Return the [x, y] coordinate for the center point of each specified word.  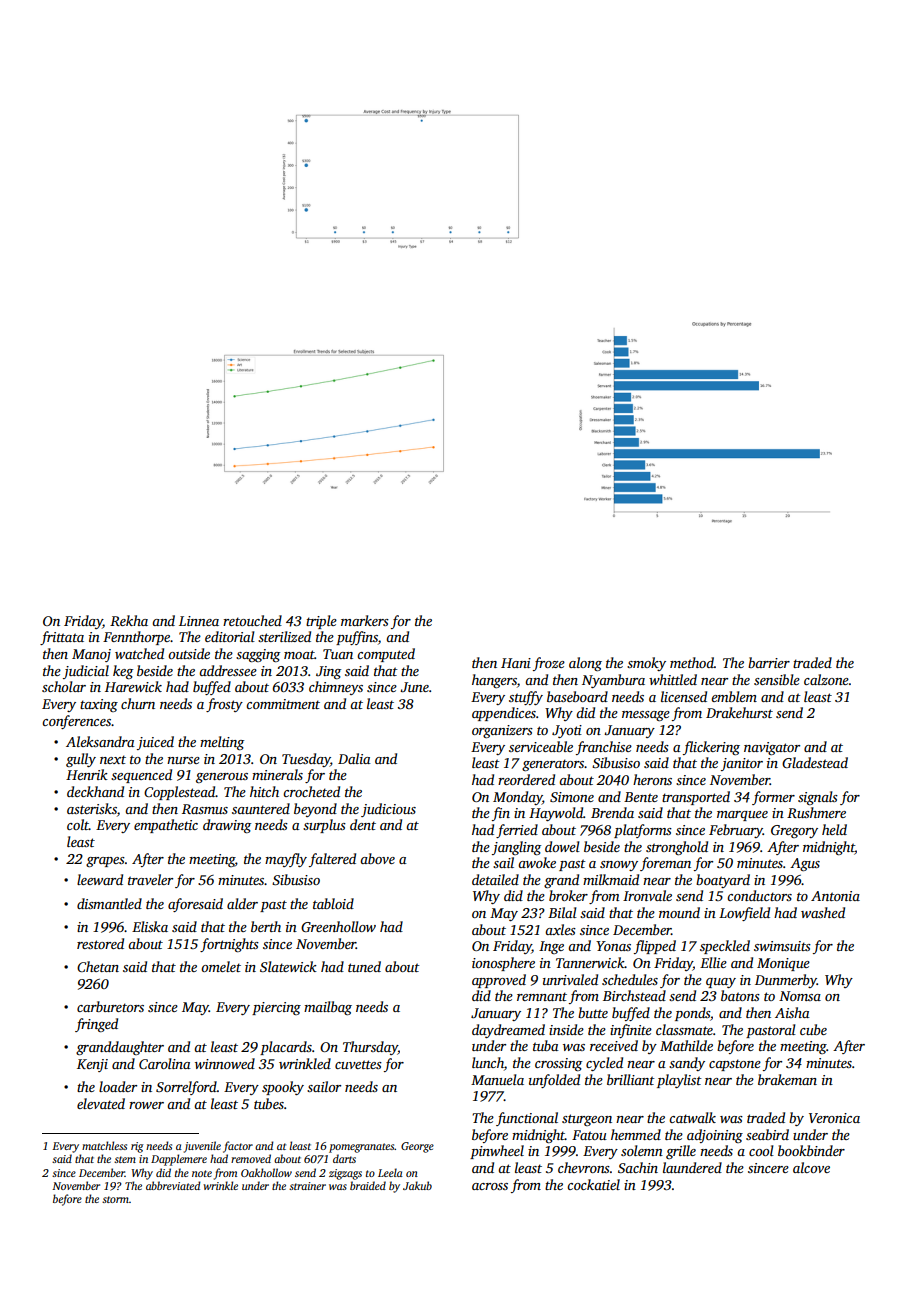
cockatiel [593, 1184]
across [490, 1186]
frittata [62, 638]
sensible [777, 679]
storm [115, 1199]
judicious [388, 810]
